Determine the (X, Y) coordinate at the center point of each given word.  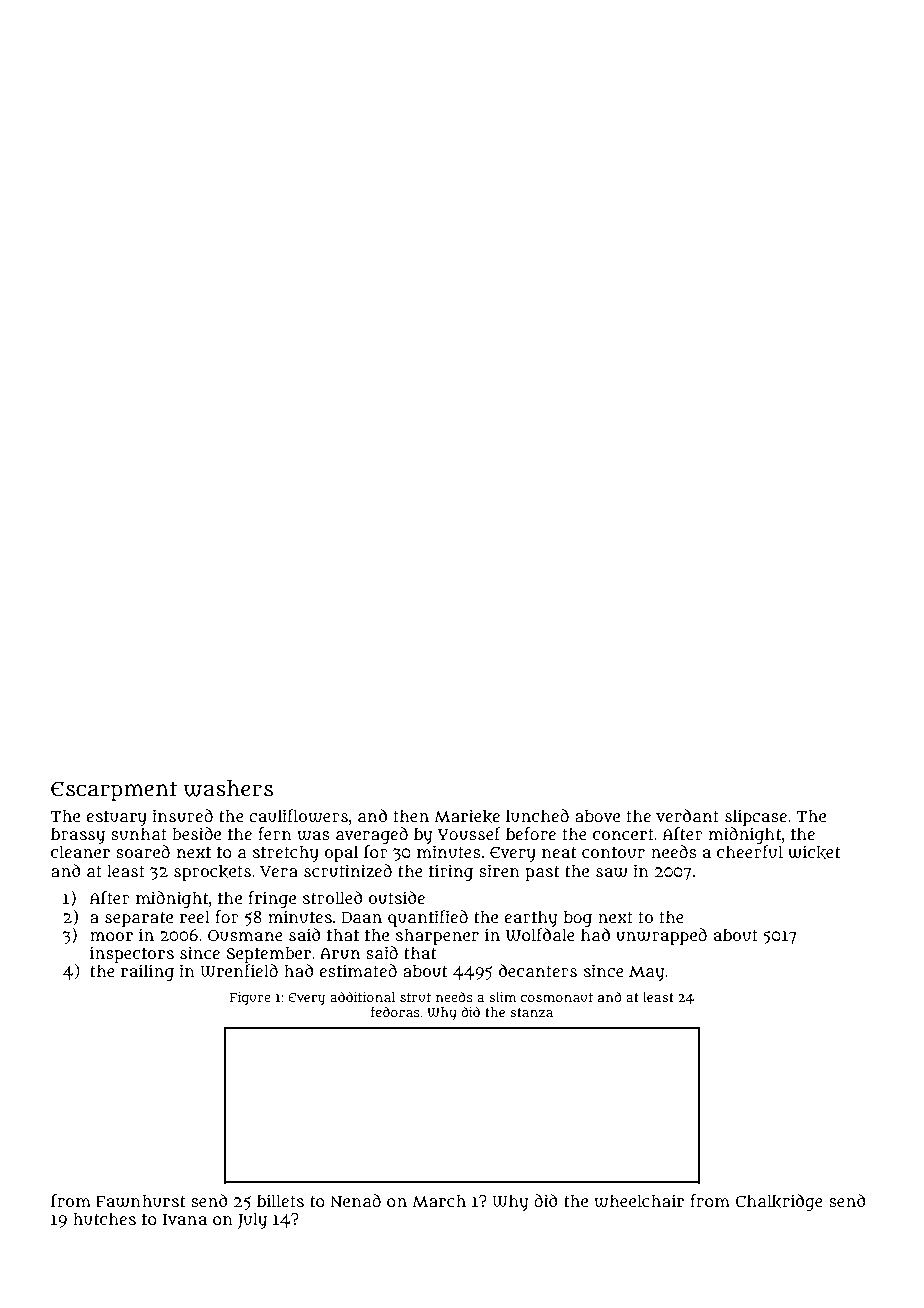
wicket (814, 852)
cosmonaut (556, 997)
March (439, 1200)
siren (499, 870)
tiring (451, 872)
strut (415, 997)
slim (502, 997)
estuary (116, 818)
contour (613, 852)
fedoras (395, 1011)
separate (139, 919)
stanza (531, 1012)
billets (280, 1200)
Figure (250, 999)
